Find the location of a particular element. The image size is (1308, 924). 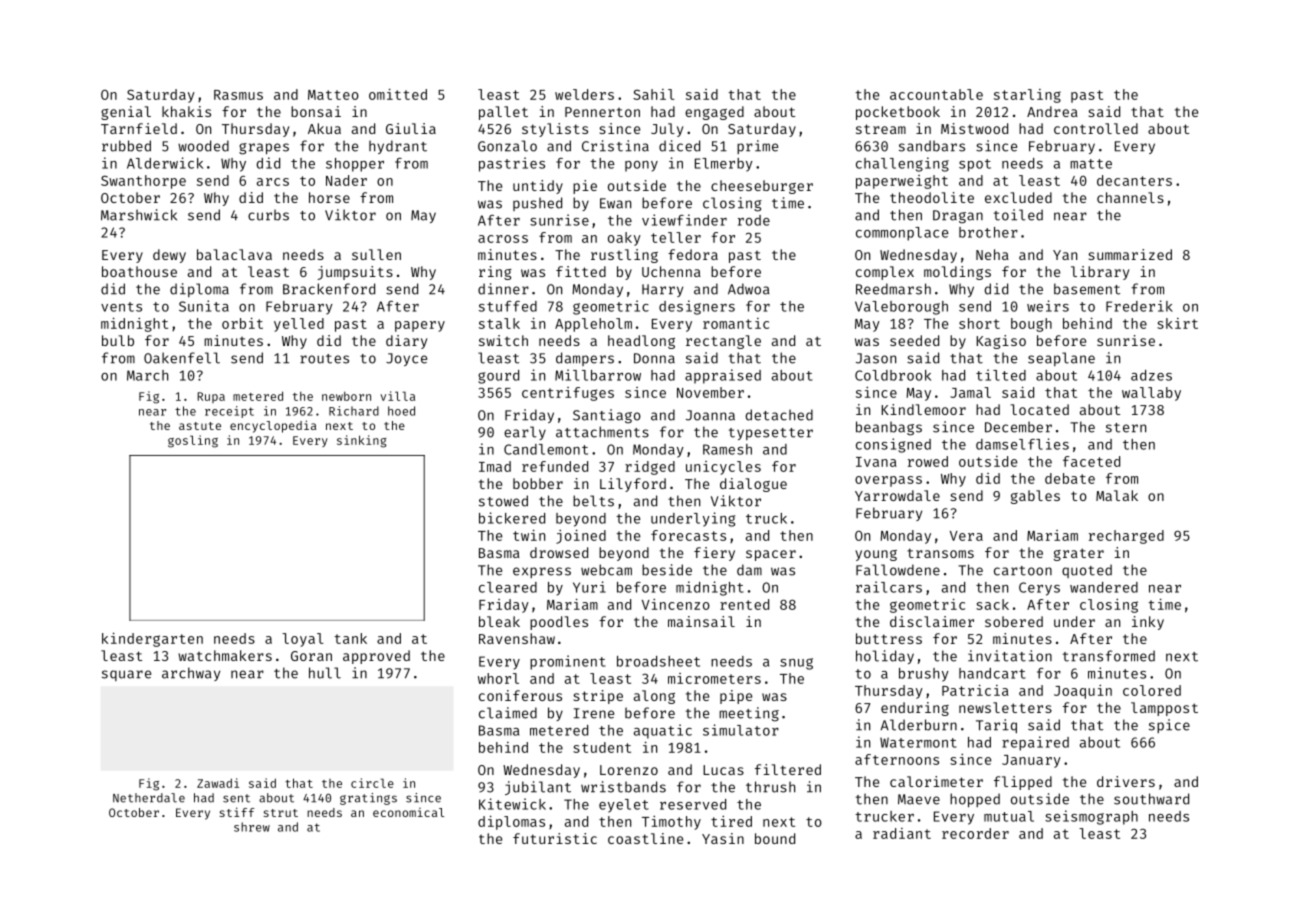

belts is located at coordinates (593, 501).
